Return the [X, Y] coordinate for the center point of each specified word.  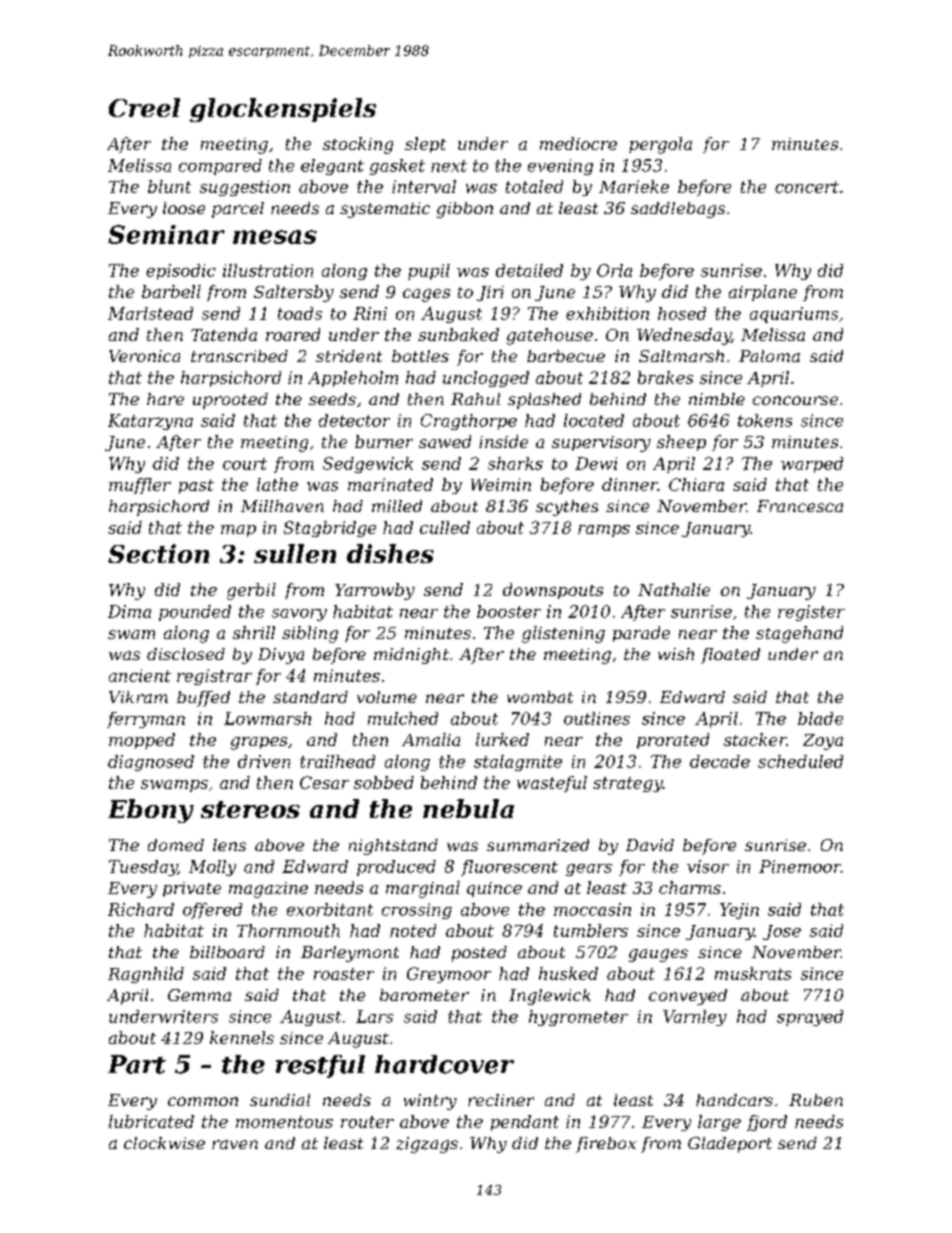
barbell [171, 291]
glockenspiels [283, 110]
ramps [604, 531]
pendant [525, 1123]
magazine [268, 890]
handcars [734, 1100]
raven [235, 1144]
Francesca [800, 506]
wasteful [552, 784]
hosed [682, 313]
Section [158, 553]
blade [820, 718]
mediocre [578, 143]
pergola [660, 145]
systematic [385, 210]
